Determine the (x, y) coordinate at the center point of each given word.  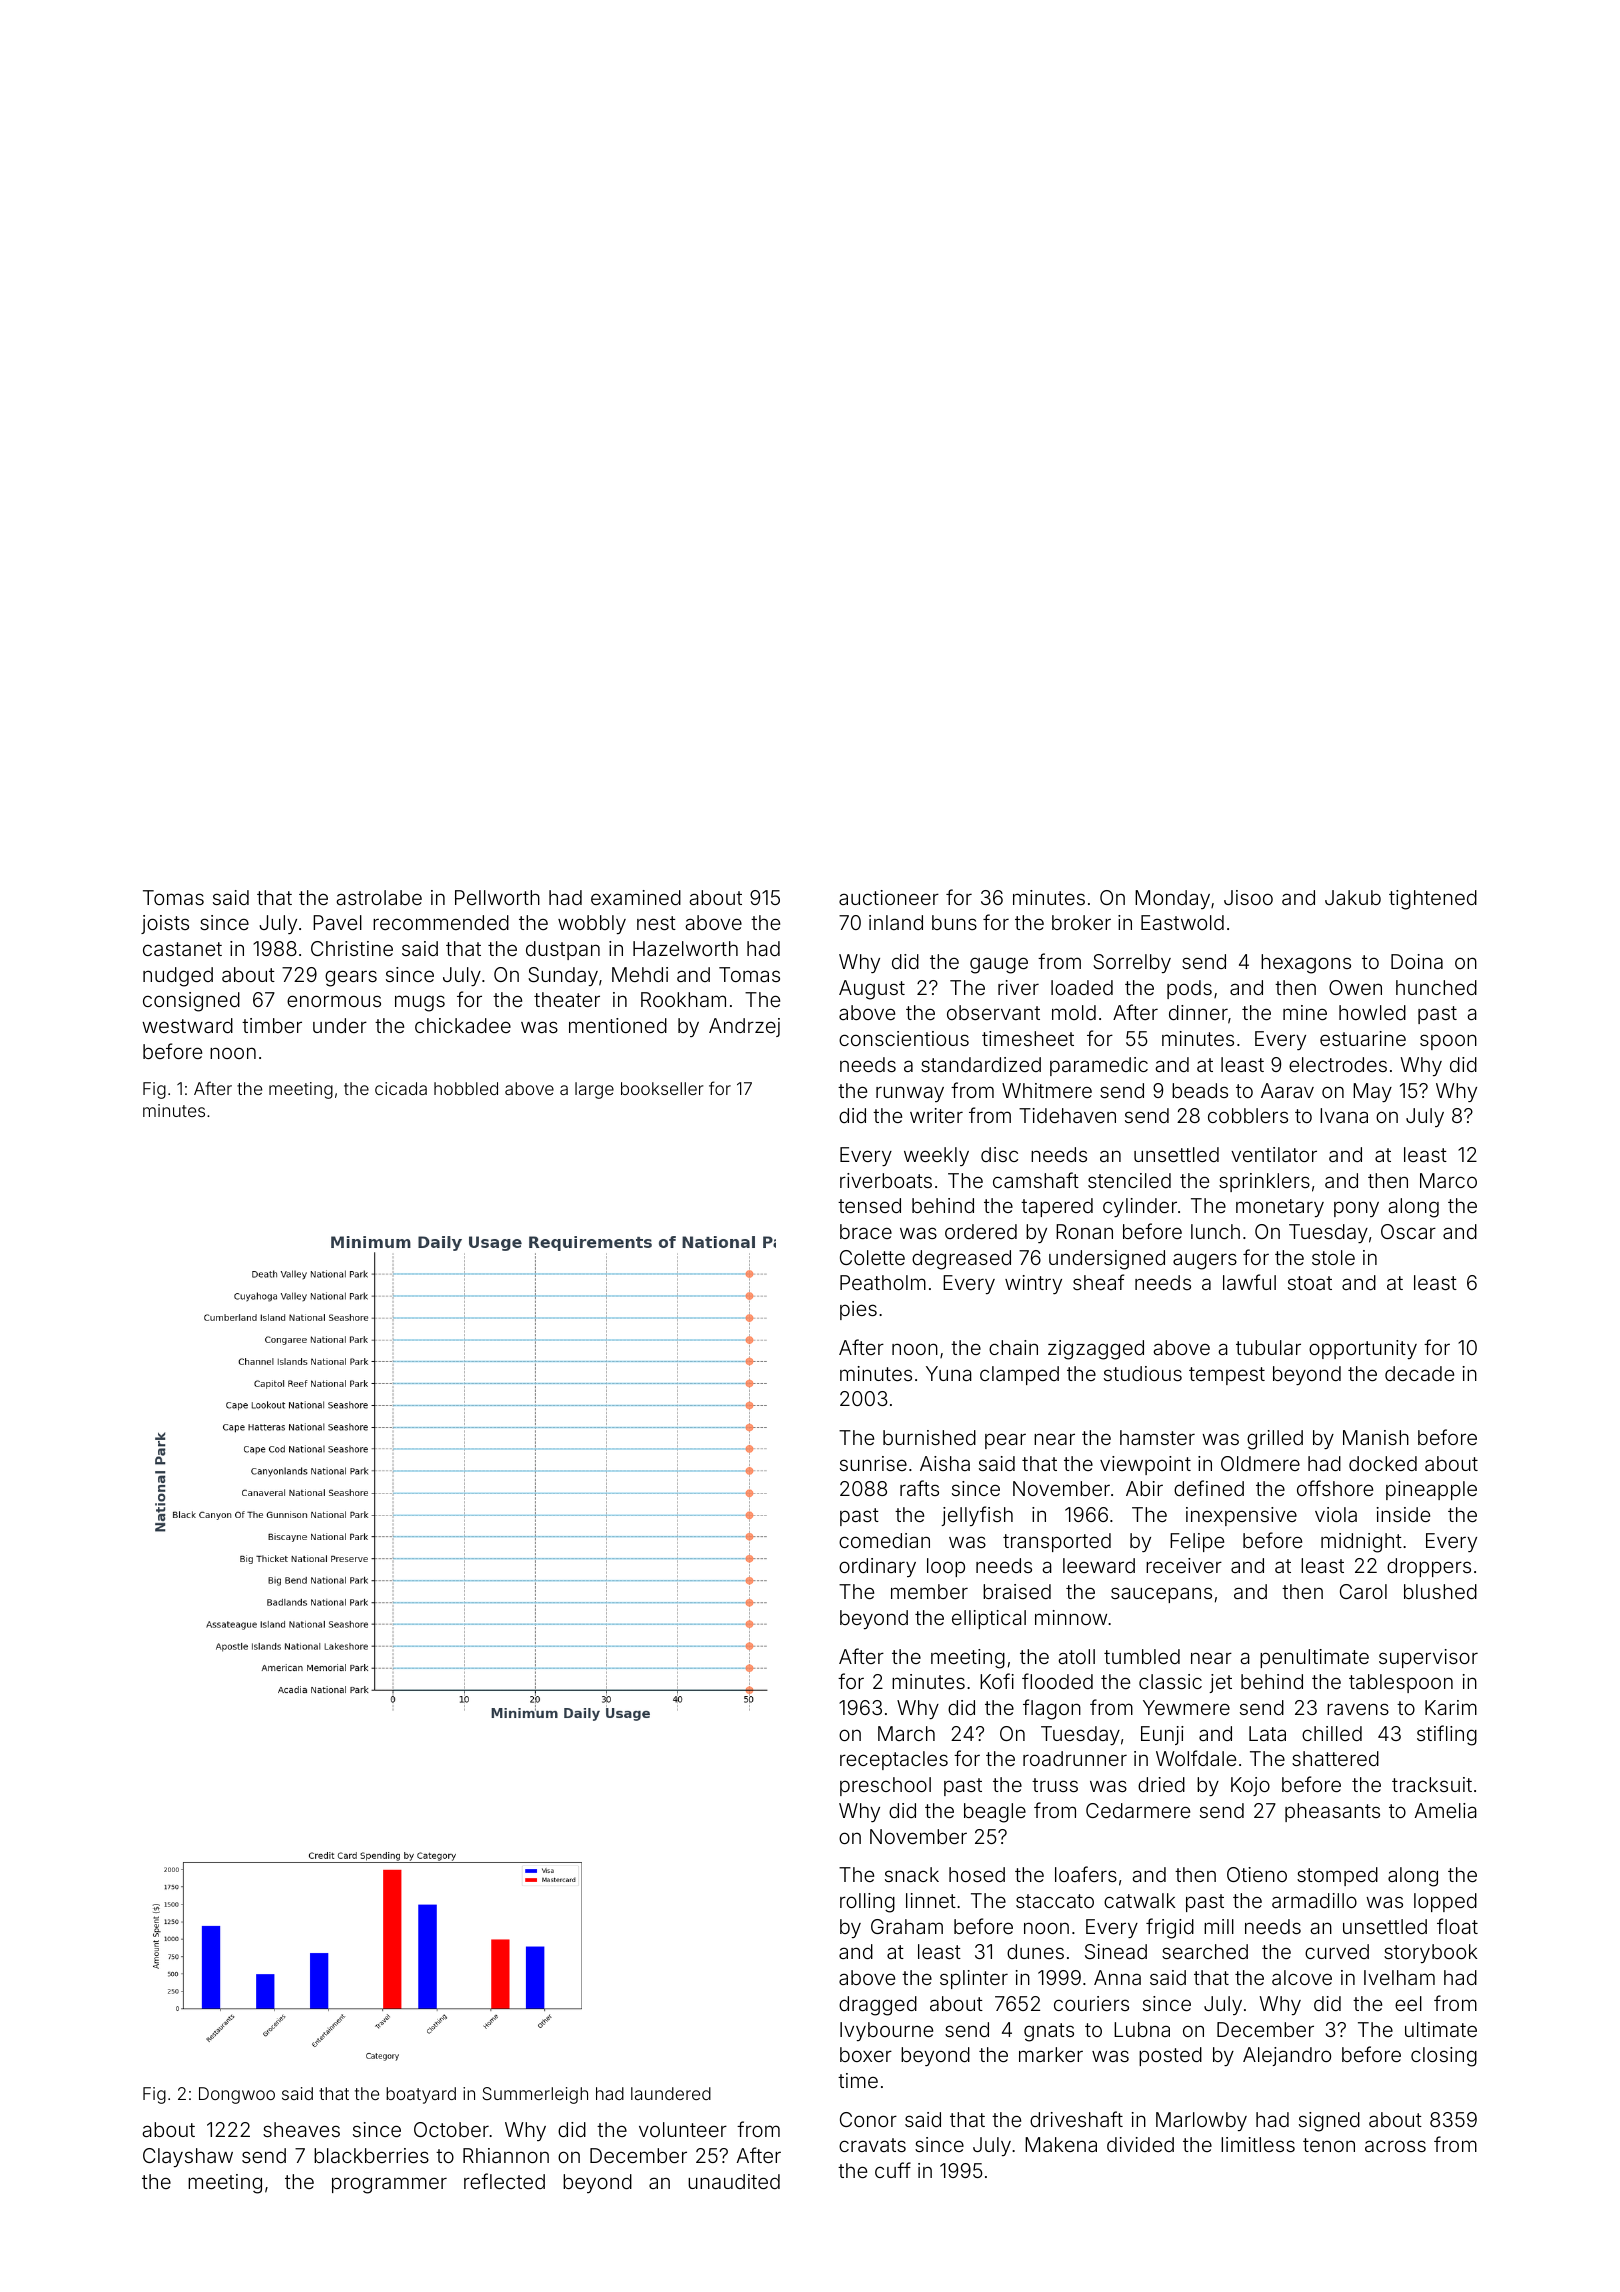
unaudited (734, 2181)
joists (165, 924)
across (1395, 2146)
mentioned (618, 1025)
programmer (389, 2185)
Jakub (1353, 897)
